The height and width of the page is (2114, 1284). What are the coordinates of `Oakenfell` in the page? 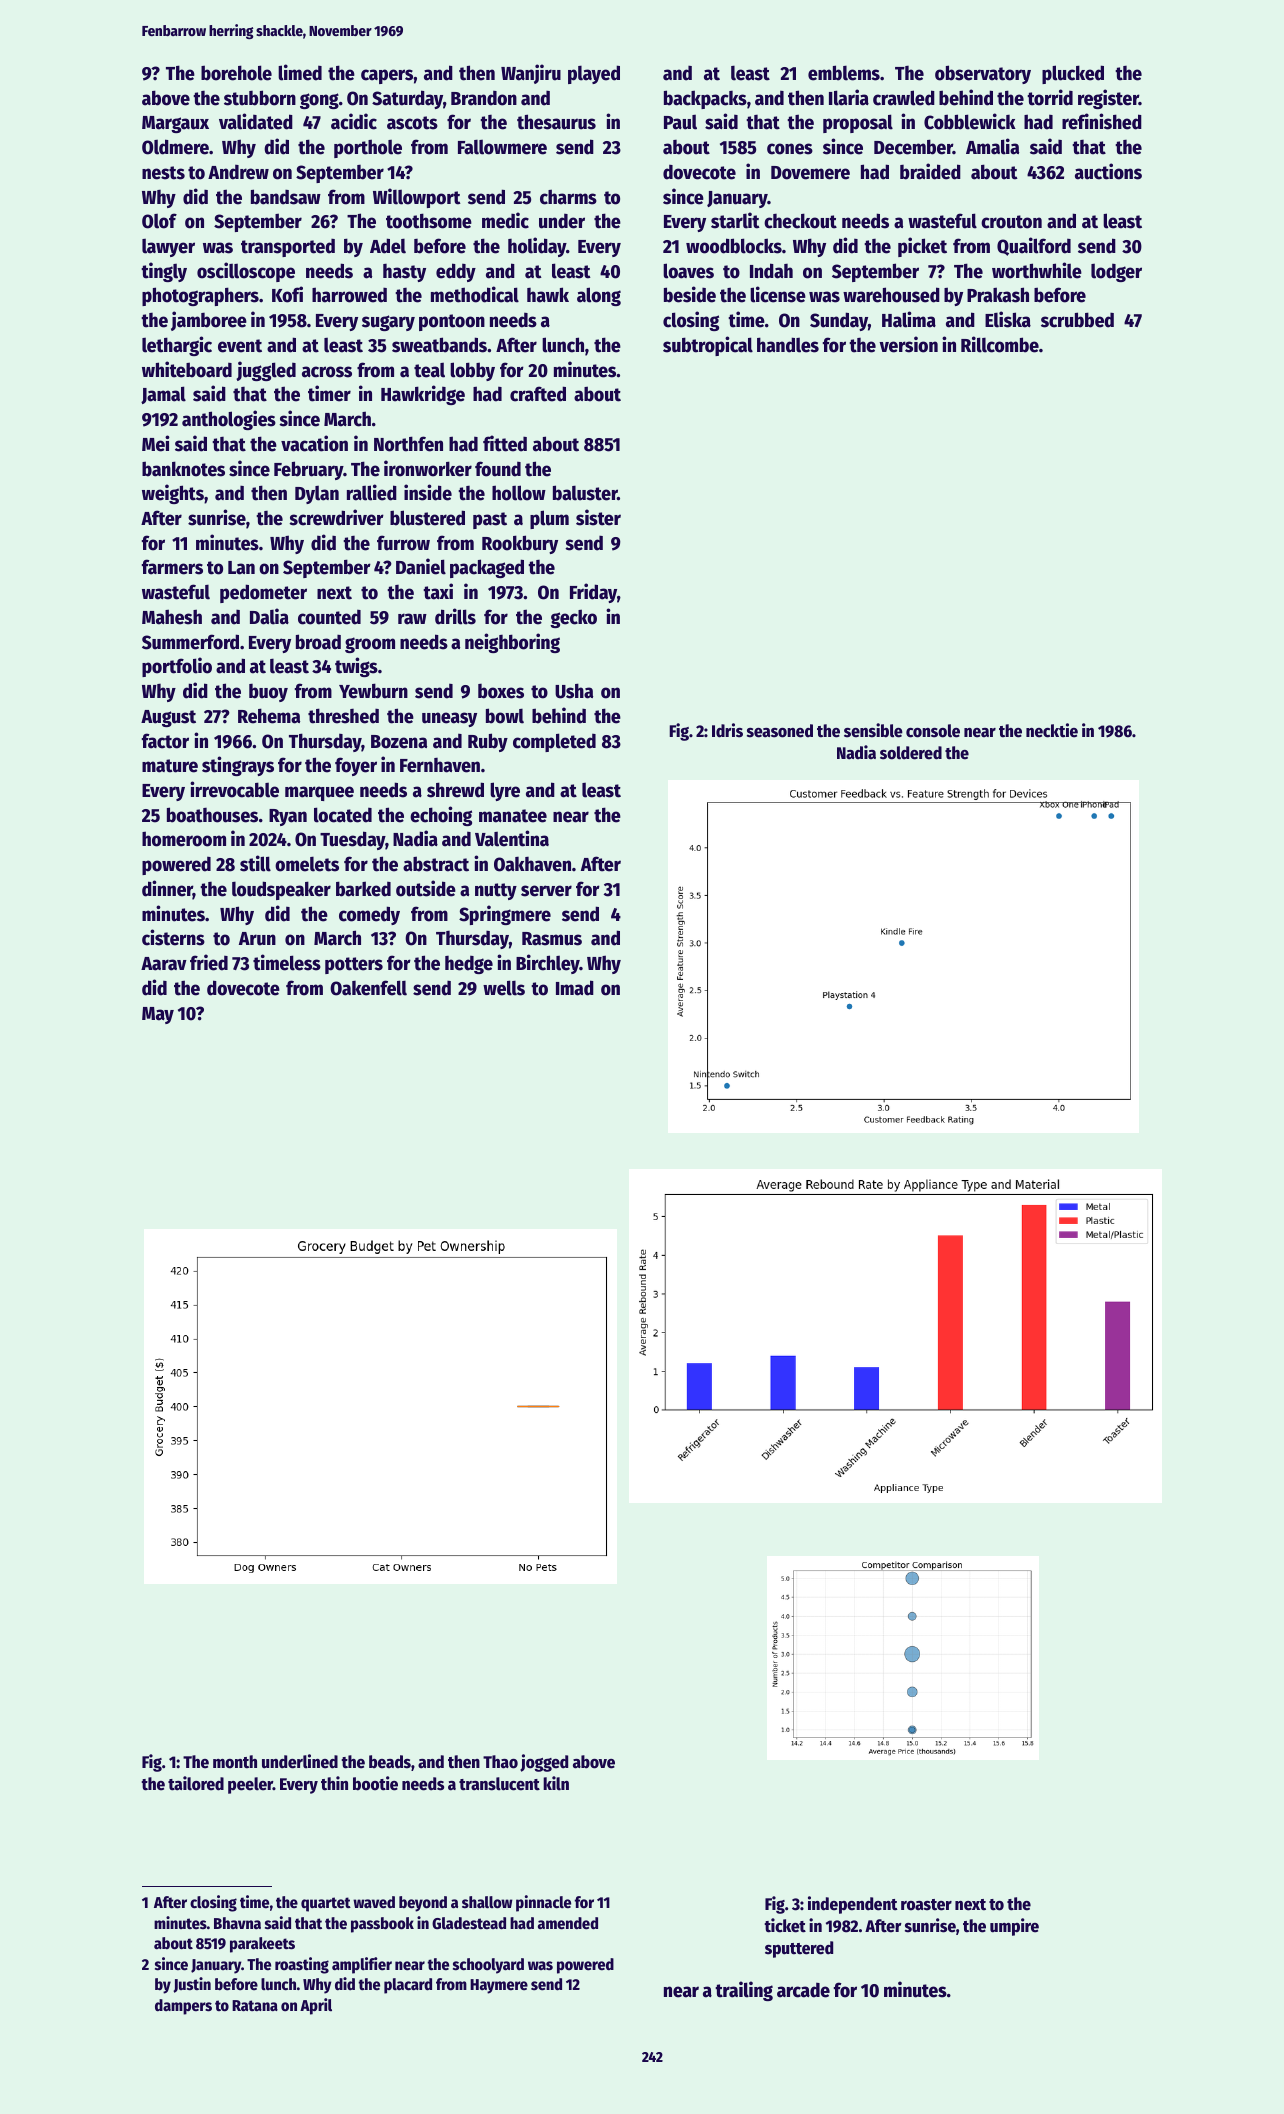 It's located at (368, 988).
